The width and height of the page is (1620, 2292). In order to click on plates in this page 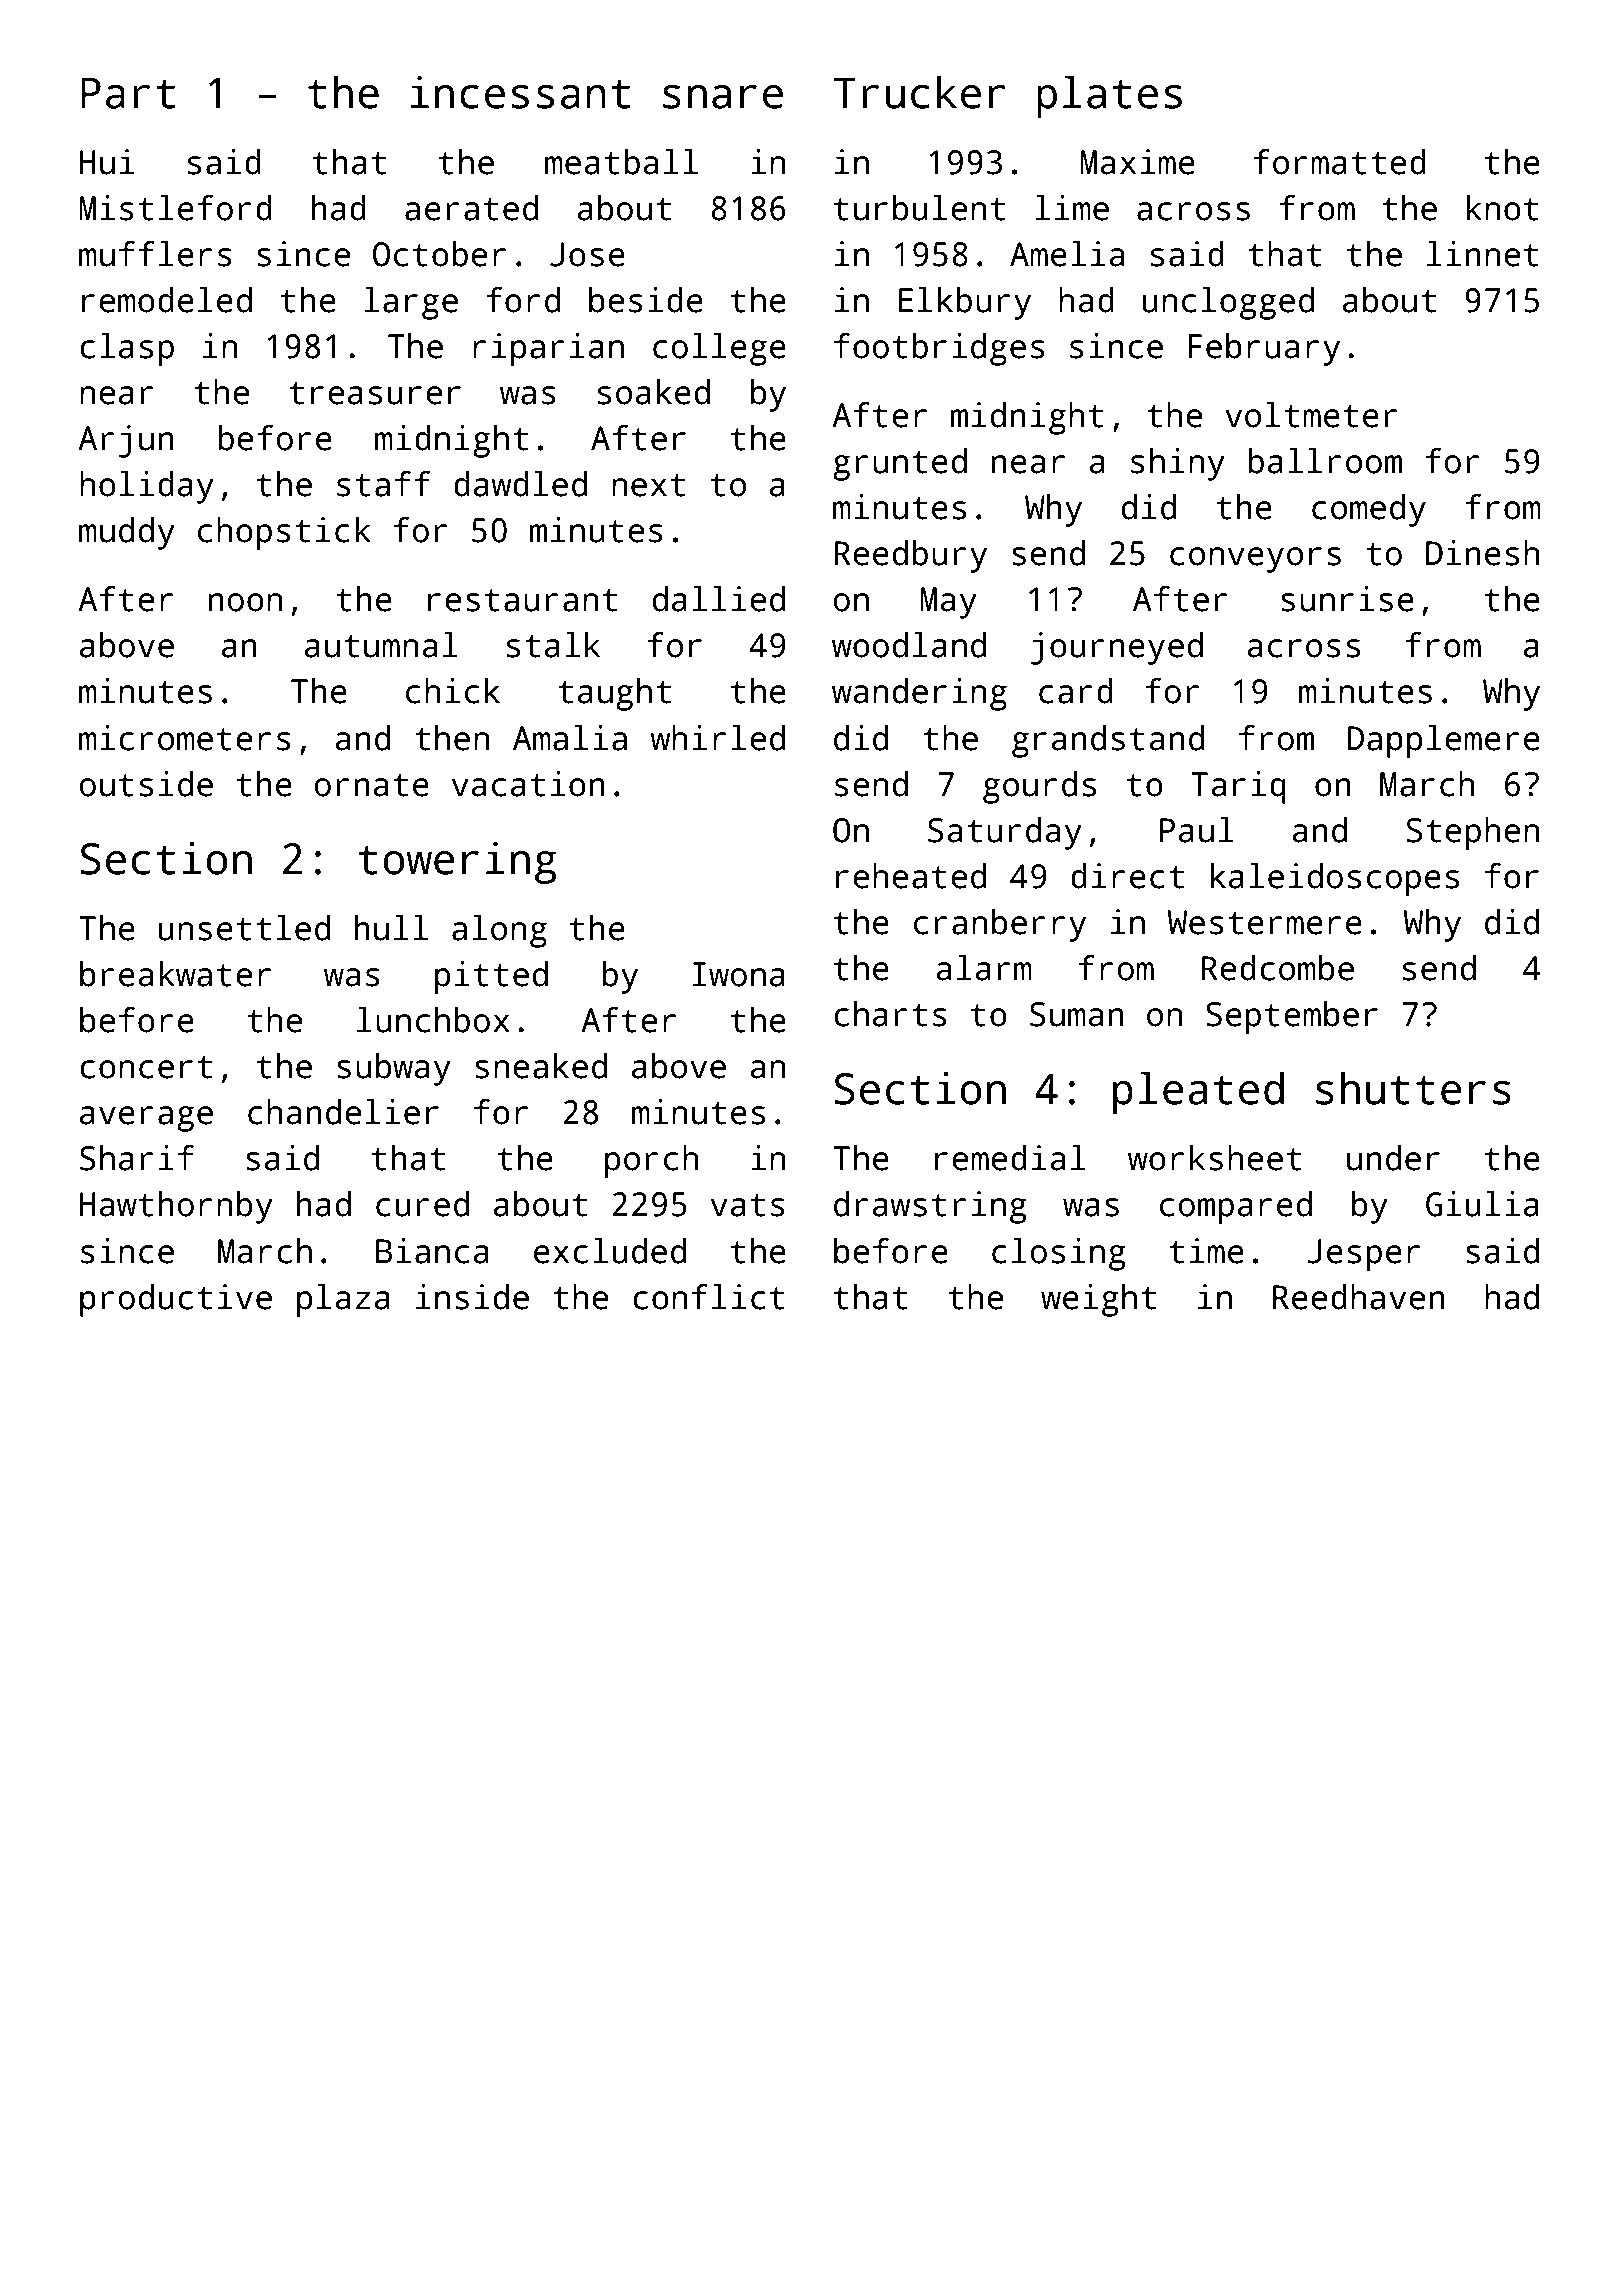, I will do `click(1109, 96)`.
